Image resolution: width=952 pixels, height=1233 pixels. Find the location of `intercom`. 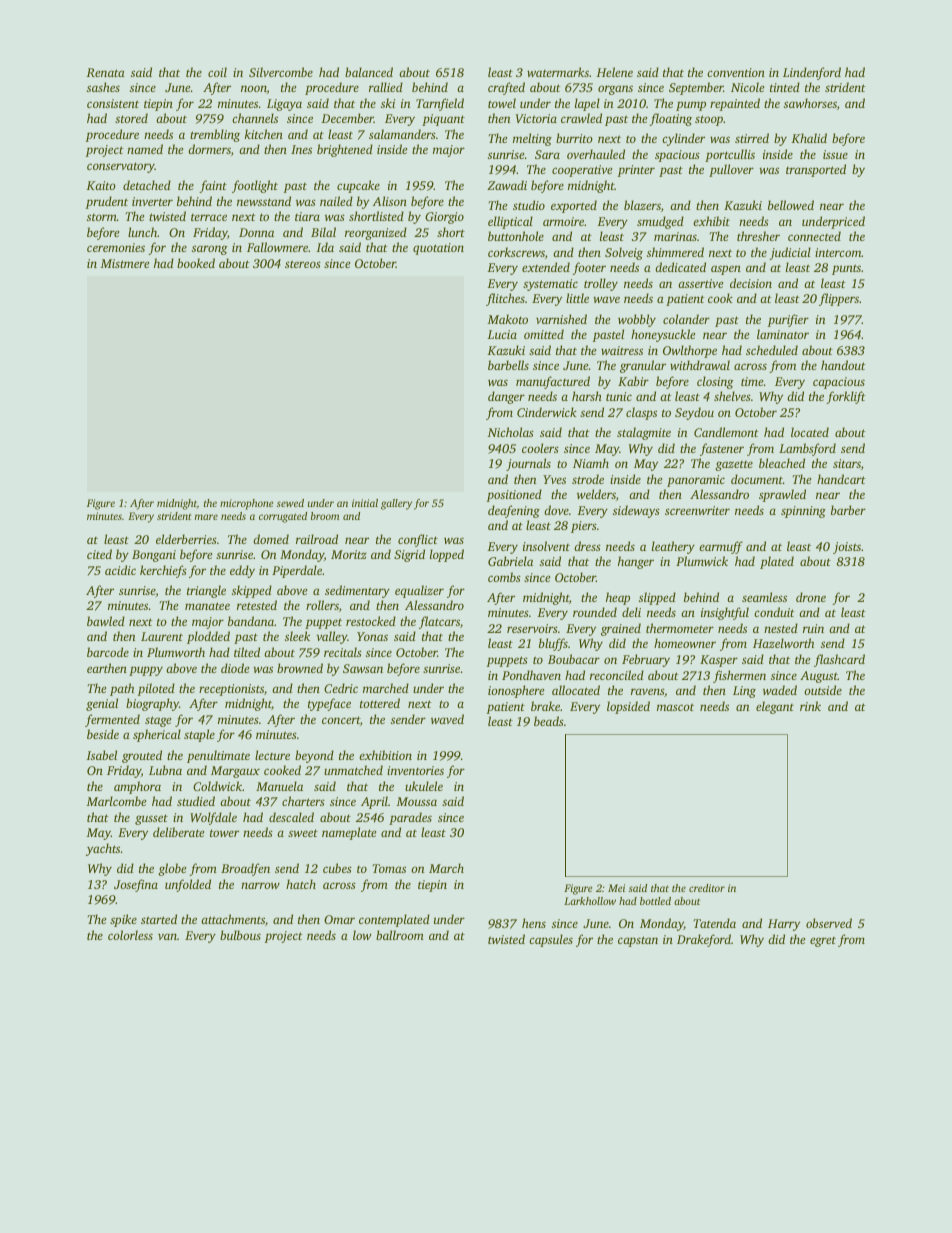

intercom is located at coordinates (838, 252).
